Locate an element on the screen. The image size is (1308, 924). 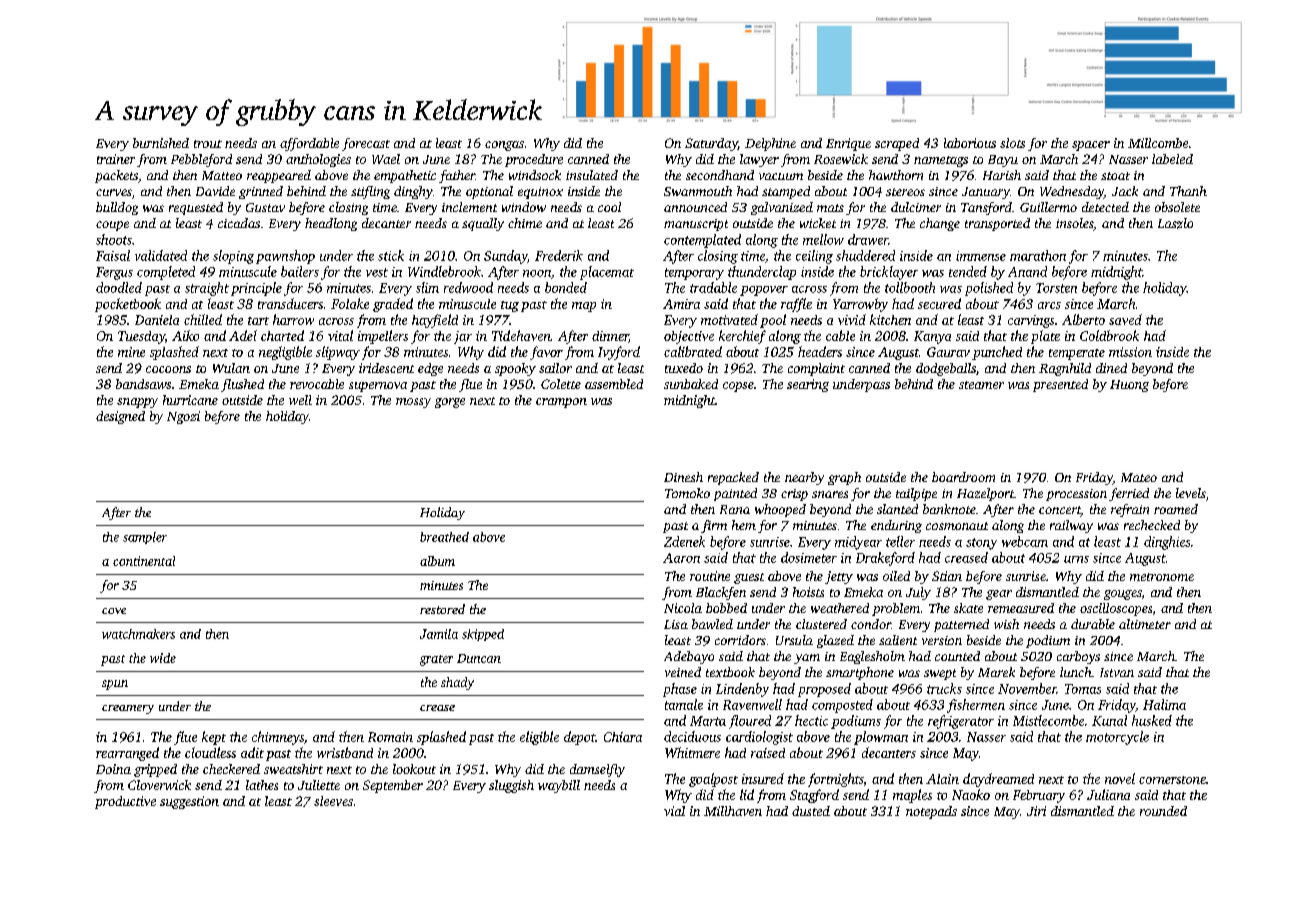
whooped is located at coordinates (780, 510).
